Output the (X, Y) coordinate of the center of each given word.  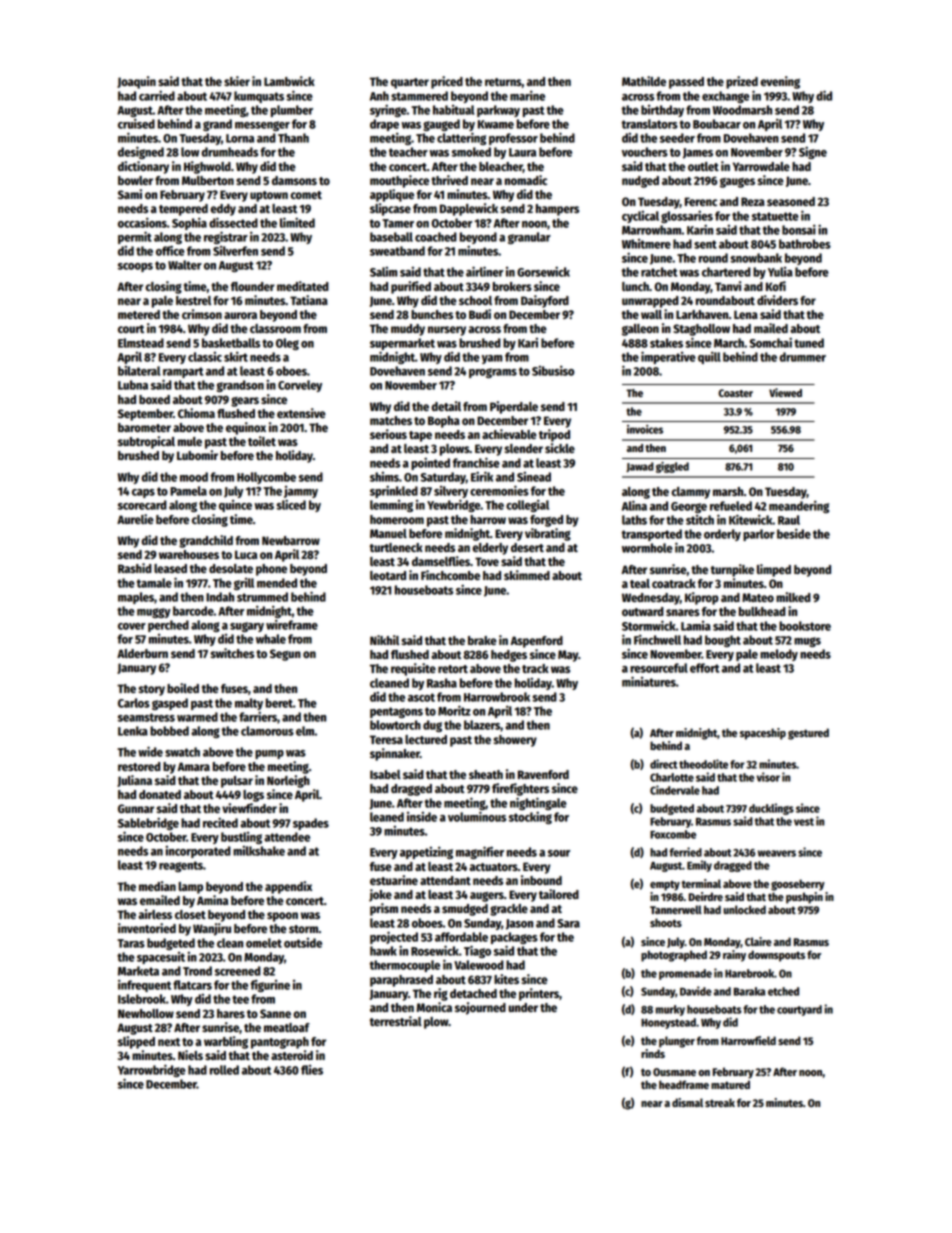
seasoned (791, 201)
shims (384, 477)
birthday (662, 111)
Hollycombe (266, 478)
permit (135, 237)
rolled (224, 1070)
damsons (294, 180)
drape (384, 125)
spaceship (763, 734)
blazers (482, 725)
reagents (181, 866)
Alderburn (142, 653)
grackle (509, 910)
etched (783, 991)
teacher (408, 152)
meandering (799, 506)
